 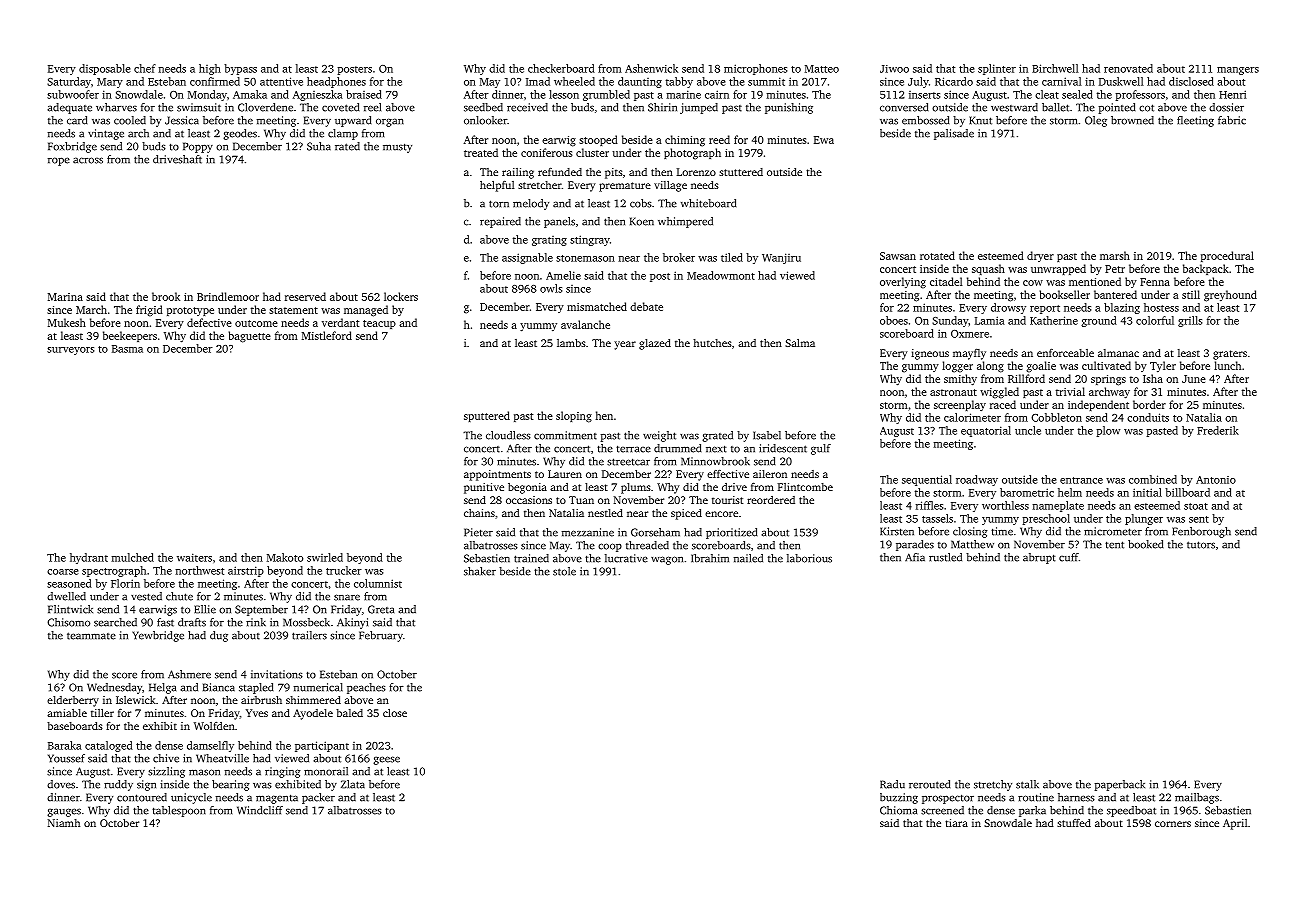 I want to click on grills, so click(x=1190, y=321).
